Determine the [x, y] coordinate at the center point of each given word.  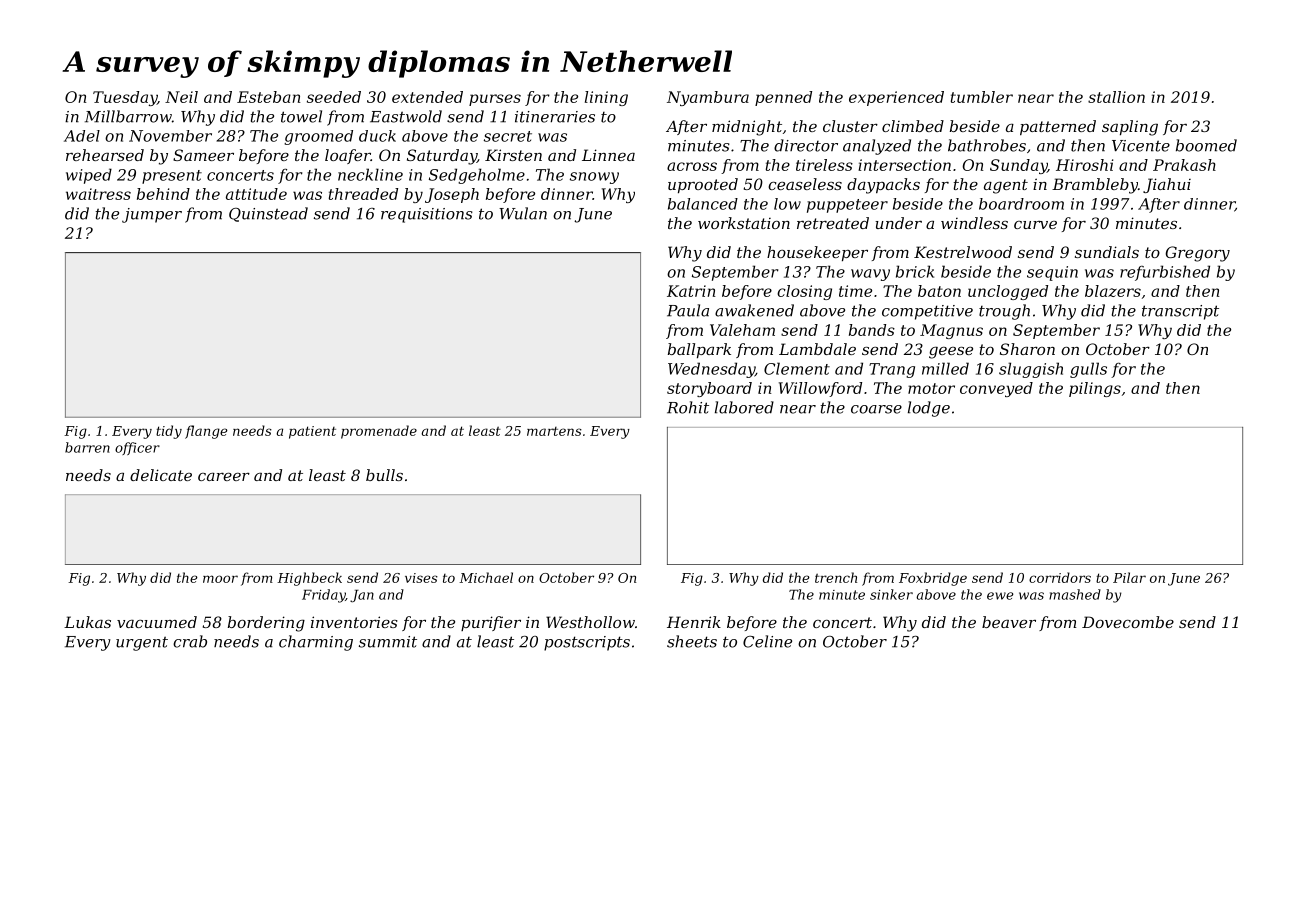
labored [744, 407]
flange [206, 432]
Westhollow [590, 622]
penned [783, 98]
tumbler [982, 97]
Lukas [87, 622]
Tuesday [125, 98]
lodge [929, 409]
